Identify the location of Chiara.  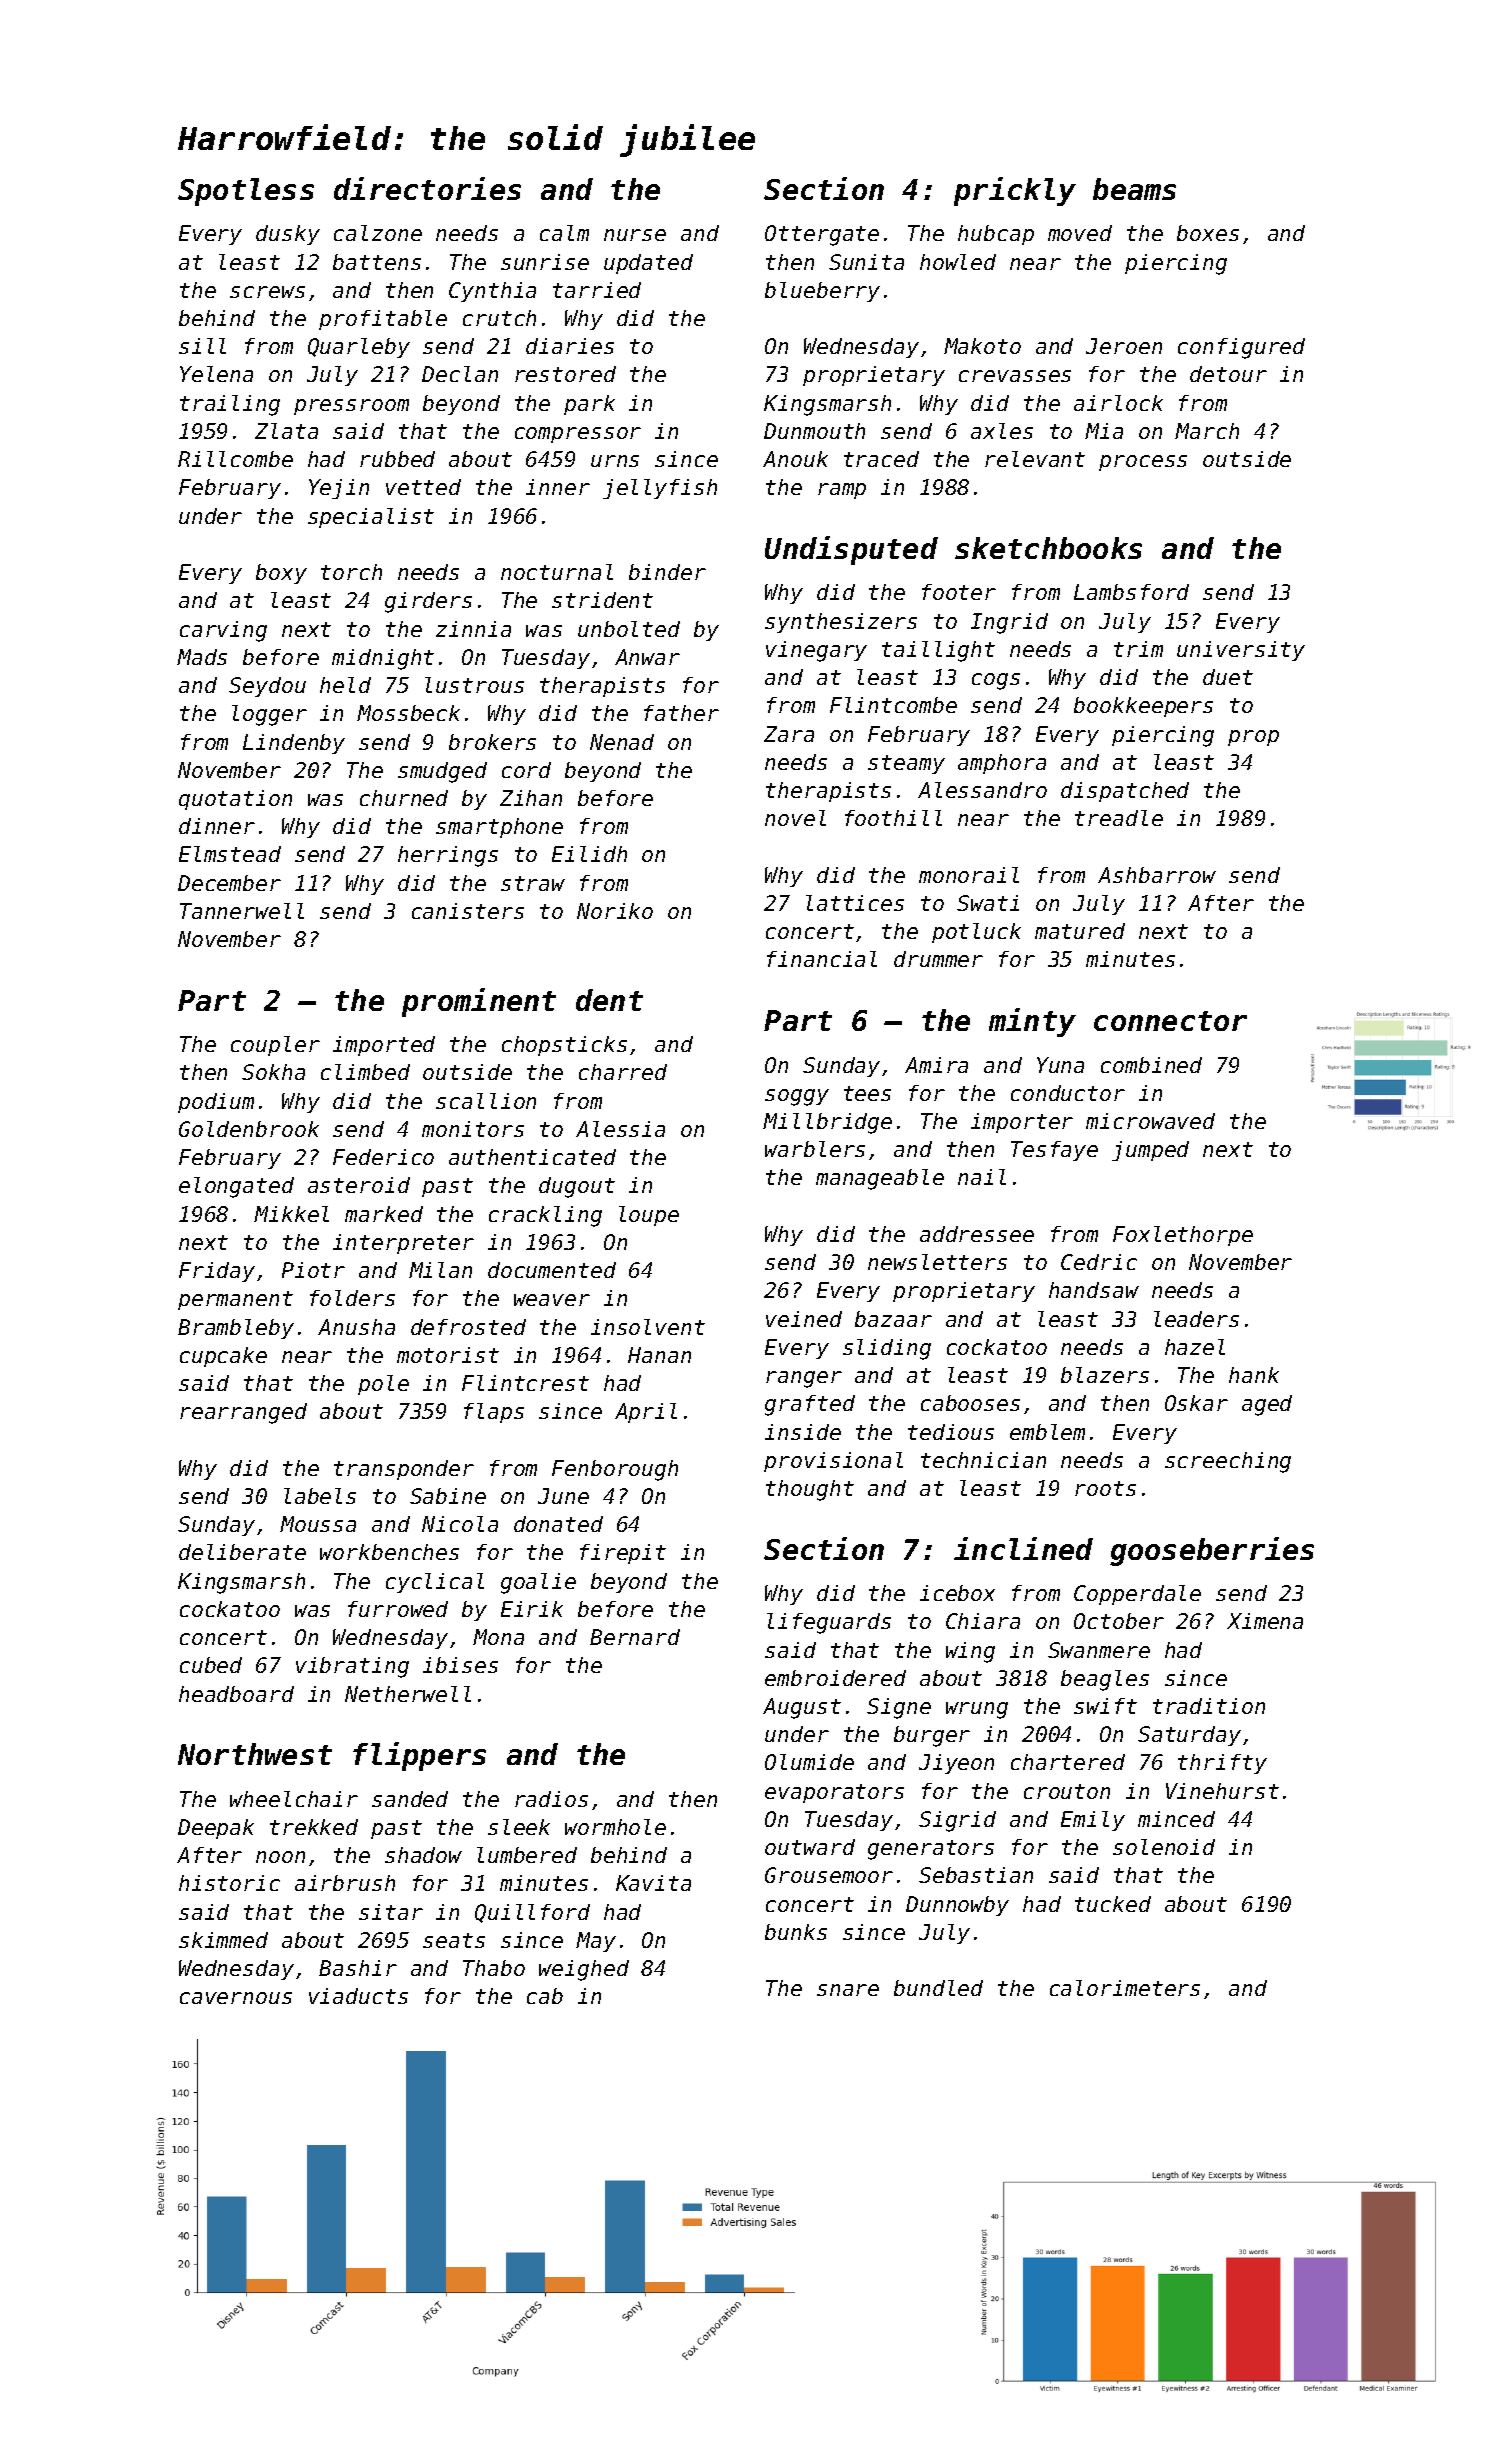
(983, 1621).
